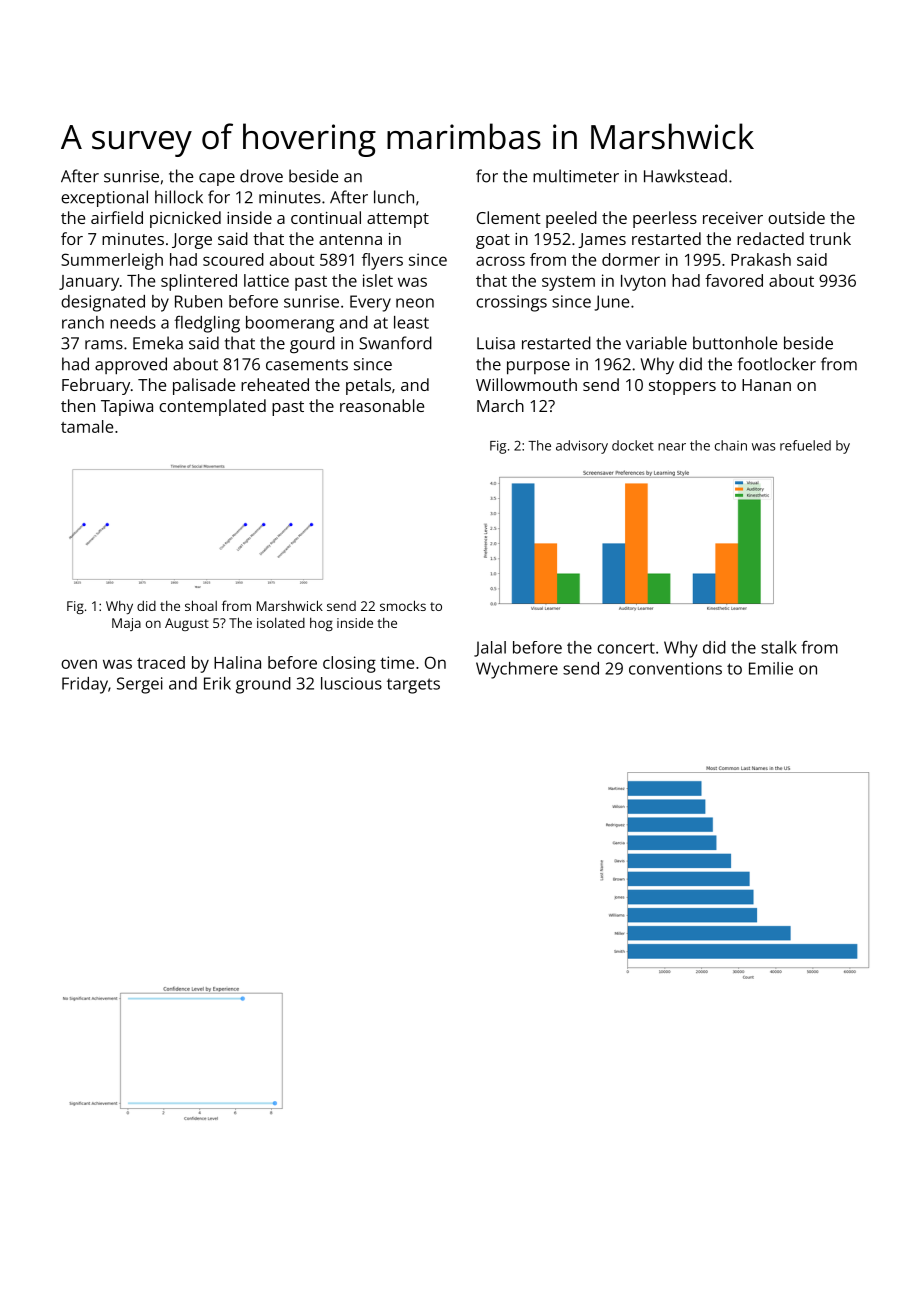  What do you see at coordinates (403, 605) in the screenshot?
I see `smocks` at bounding box center [403, 605].
